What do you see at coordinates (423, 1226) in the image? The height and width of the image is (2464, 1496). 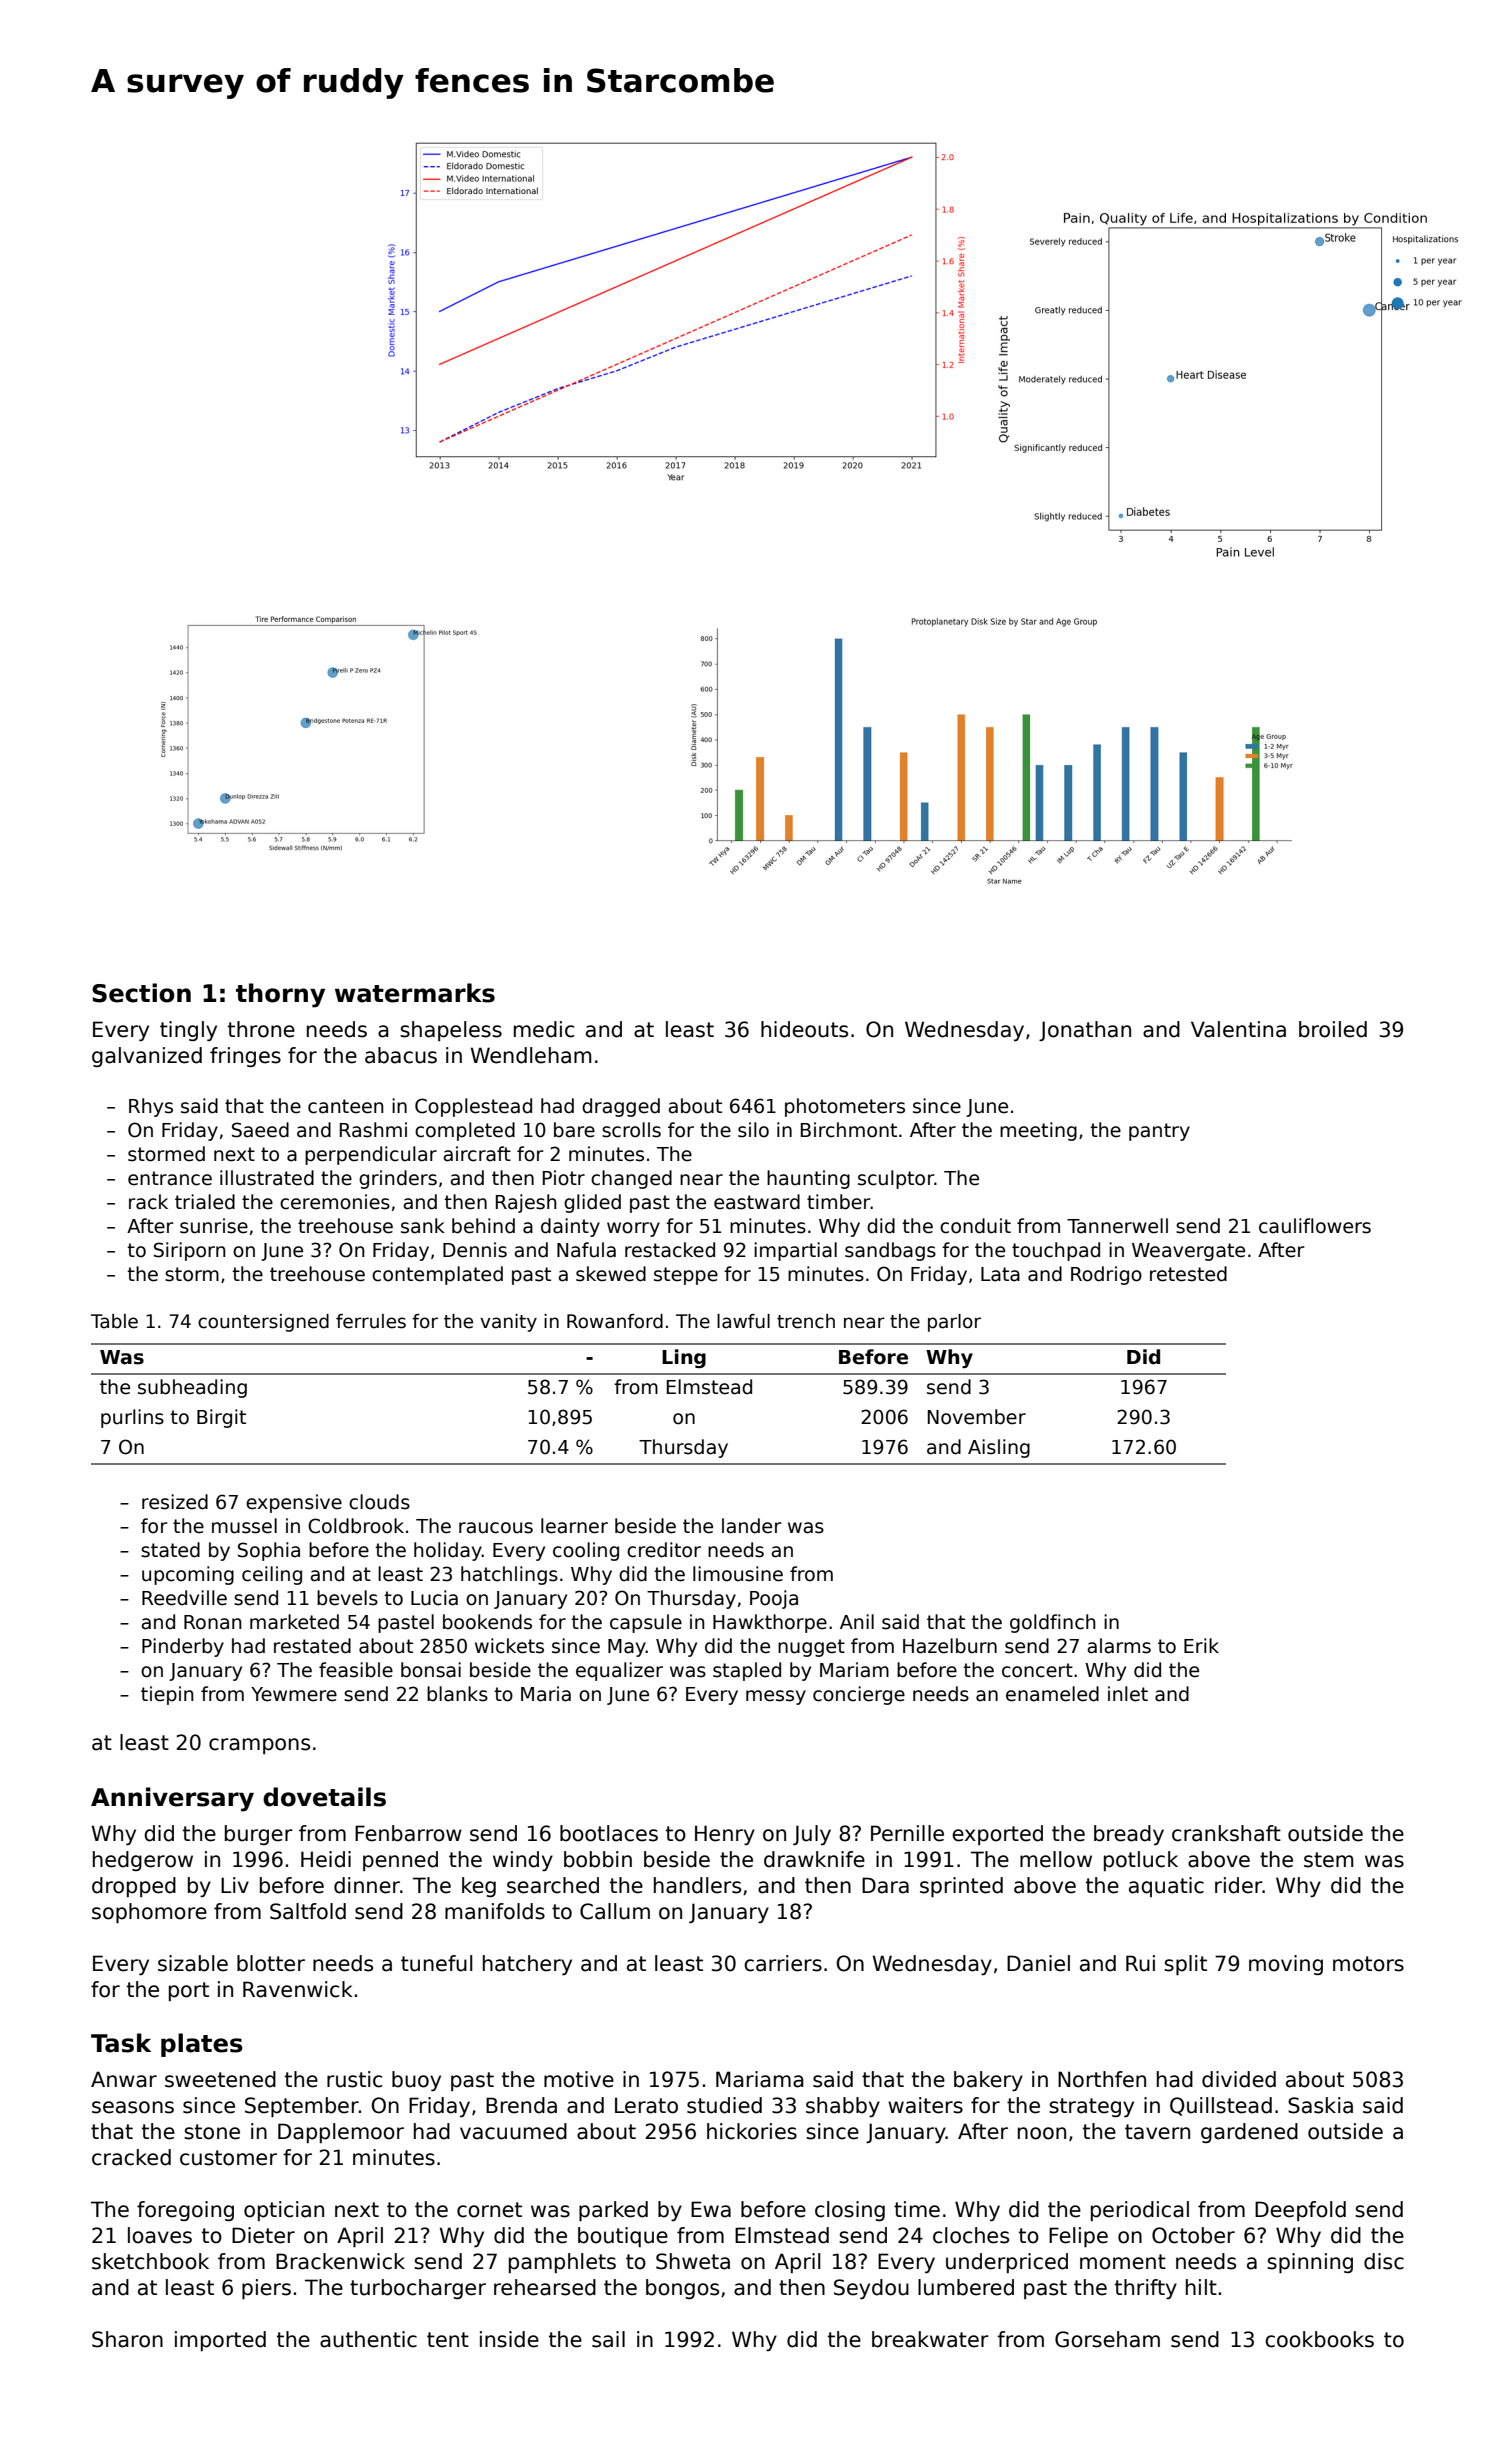 I see `sank` at bounding box center [423, 1226].
